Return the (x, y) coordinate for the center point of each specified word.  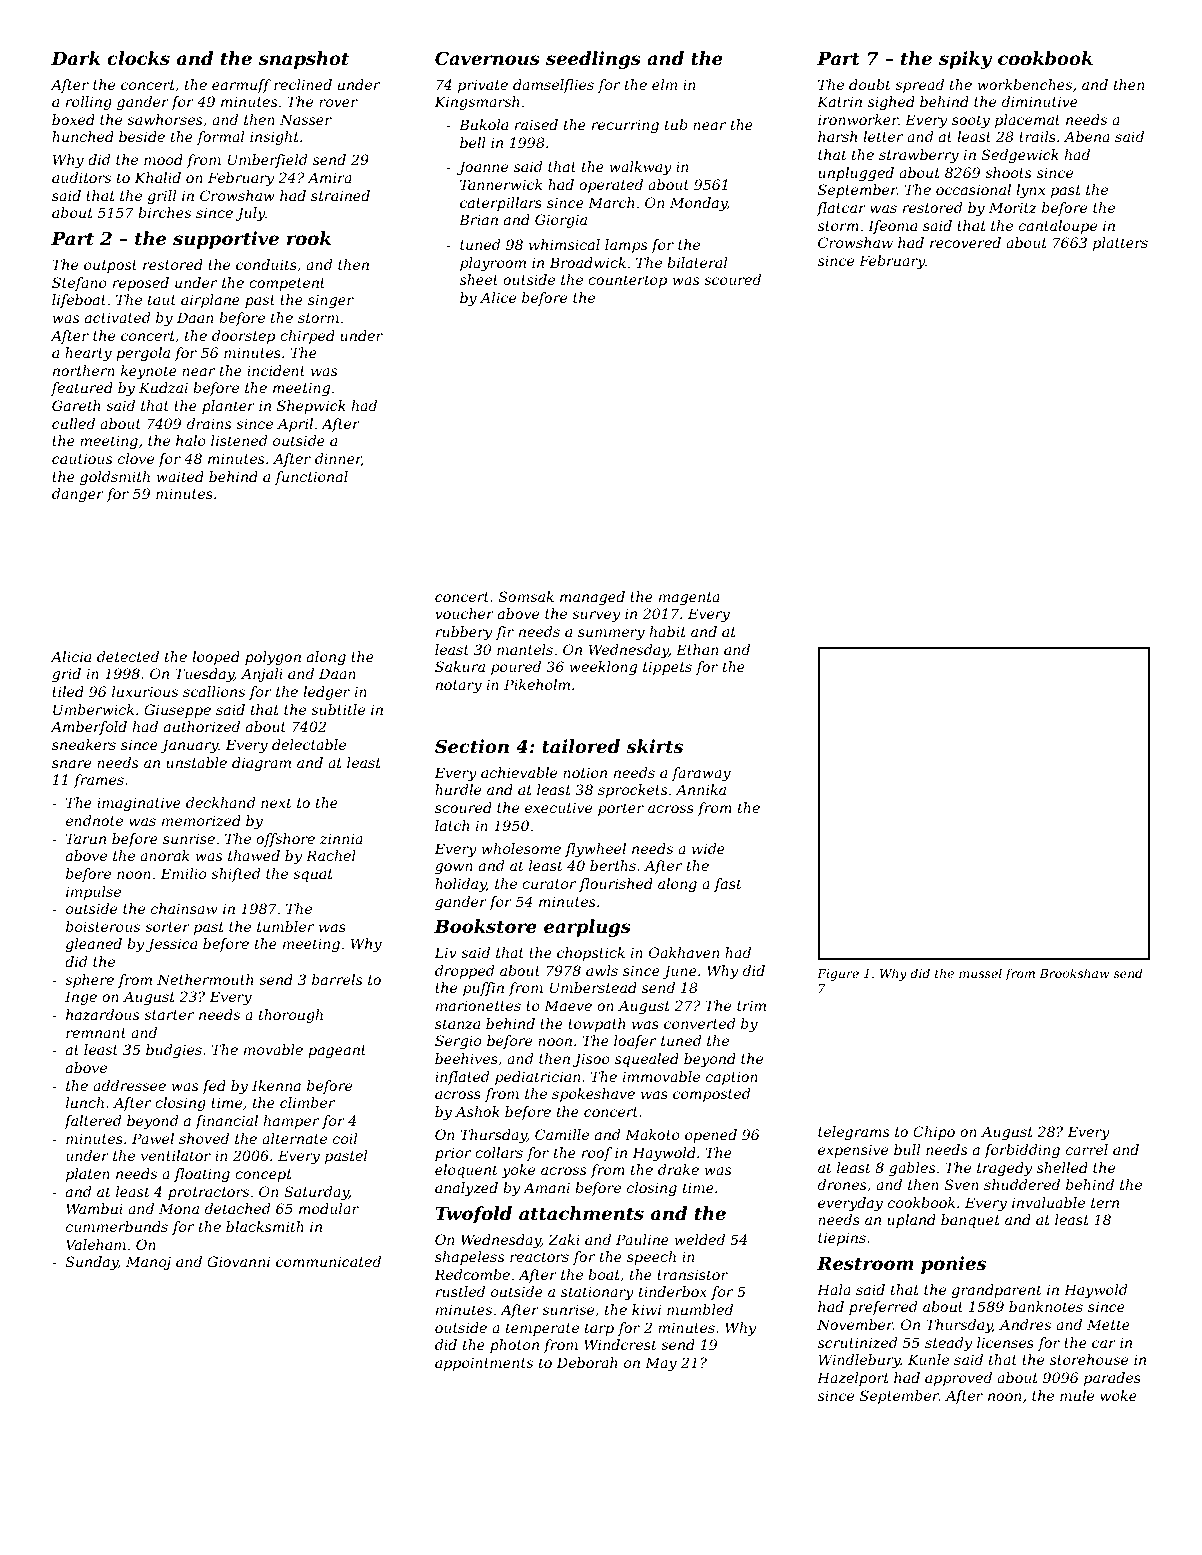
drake (678, 1169)
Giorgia (561, 221)
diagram (261, 764)
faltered (92, 1122)
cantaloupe (1058, 227)
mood (163, 159)
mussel (980, 973)
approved (958, 1379)
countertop (627, 281)
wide (708, 848)
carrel (1087, 1149)
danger (78, 495)
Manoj (148, 1263)
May (661, 1364)
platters (1120, 244)
